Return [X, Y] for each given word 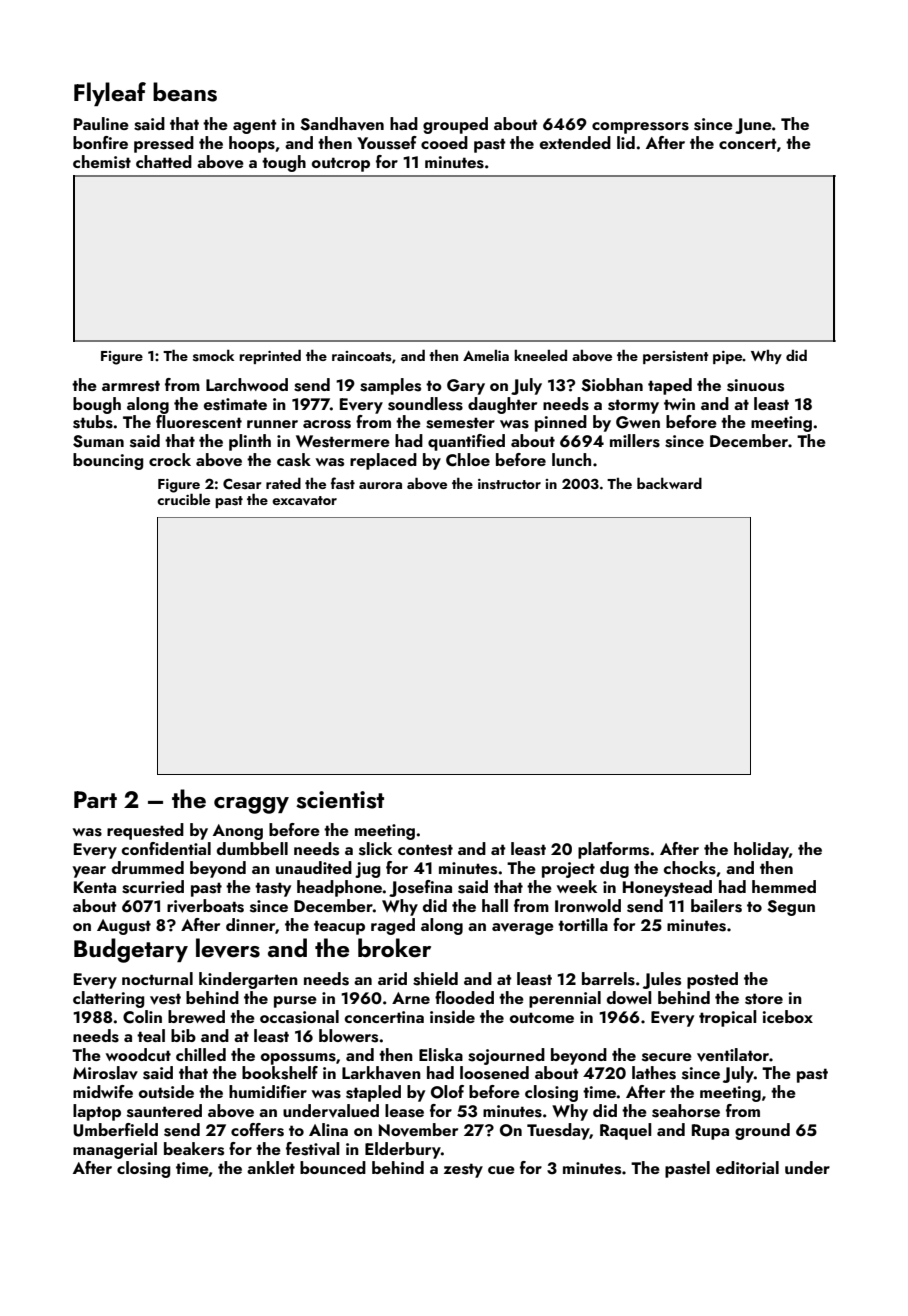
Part [95, 799]
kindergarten [248, 980]
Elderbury [403, 1150]
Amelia [486, 355]
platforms [613, 850]
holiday [761, 850]
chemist [102, 162]
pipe [727, 357]
